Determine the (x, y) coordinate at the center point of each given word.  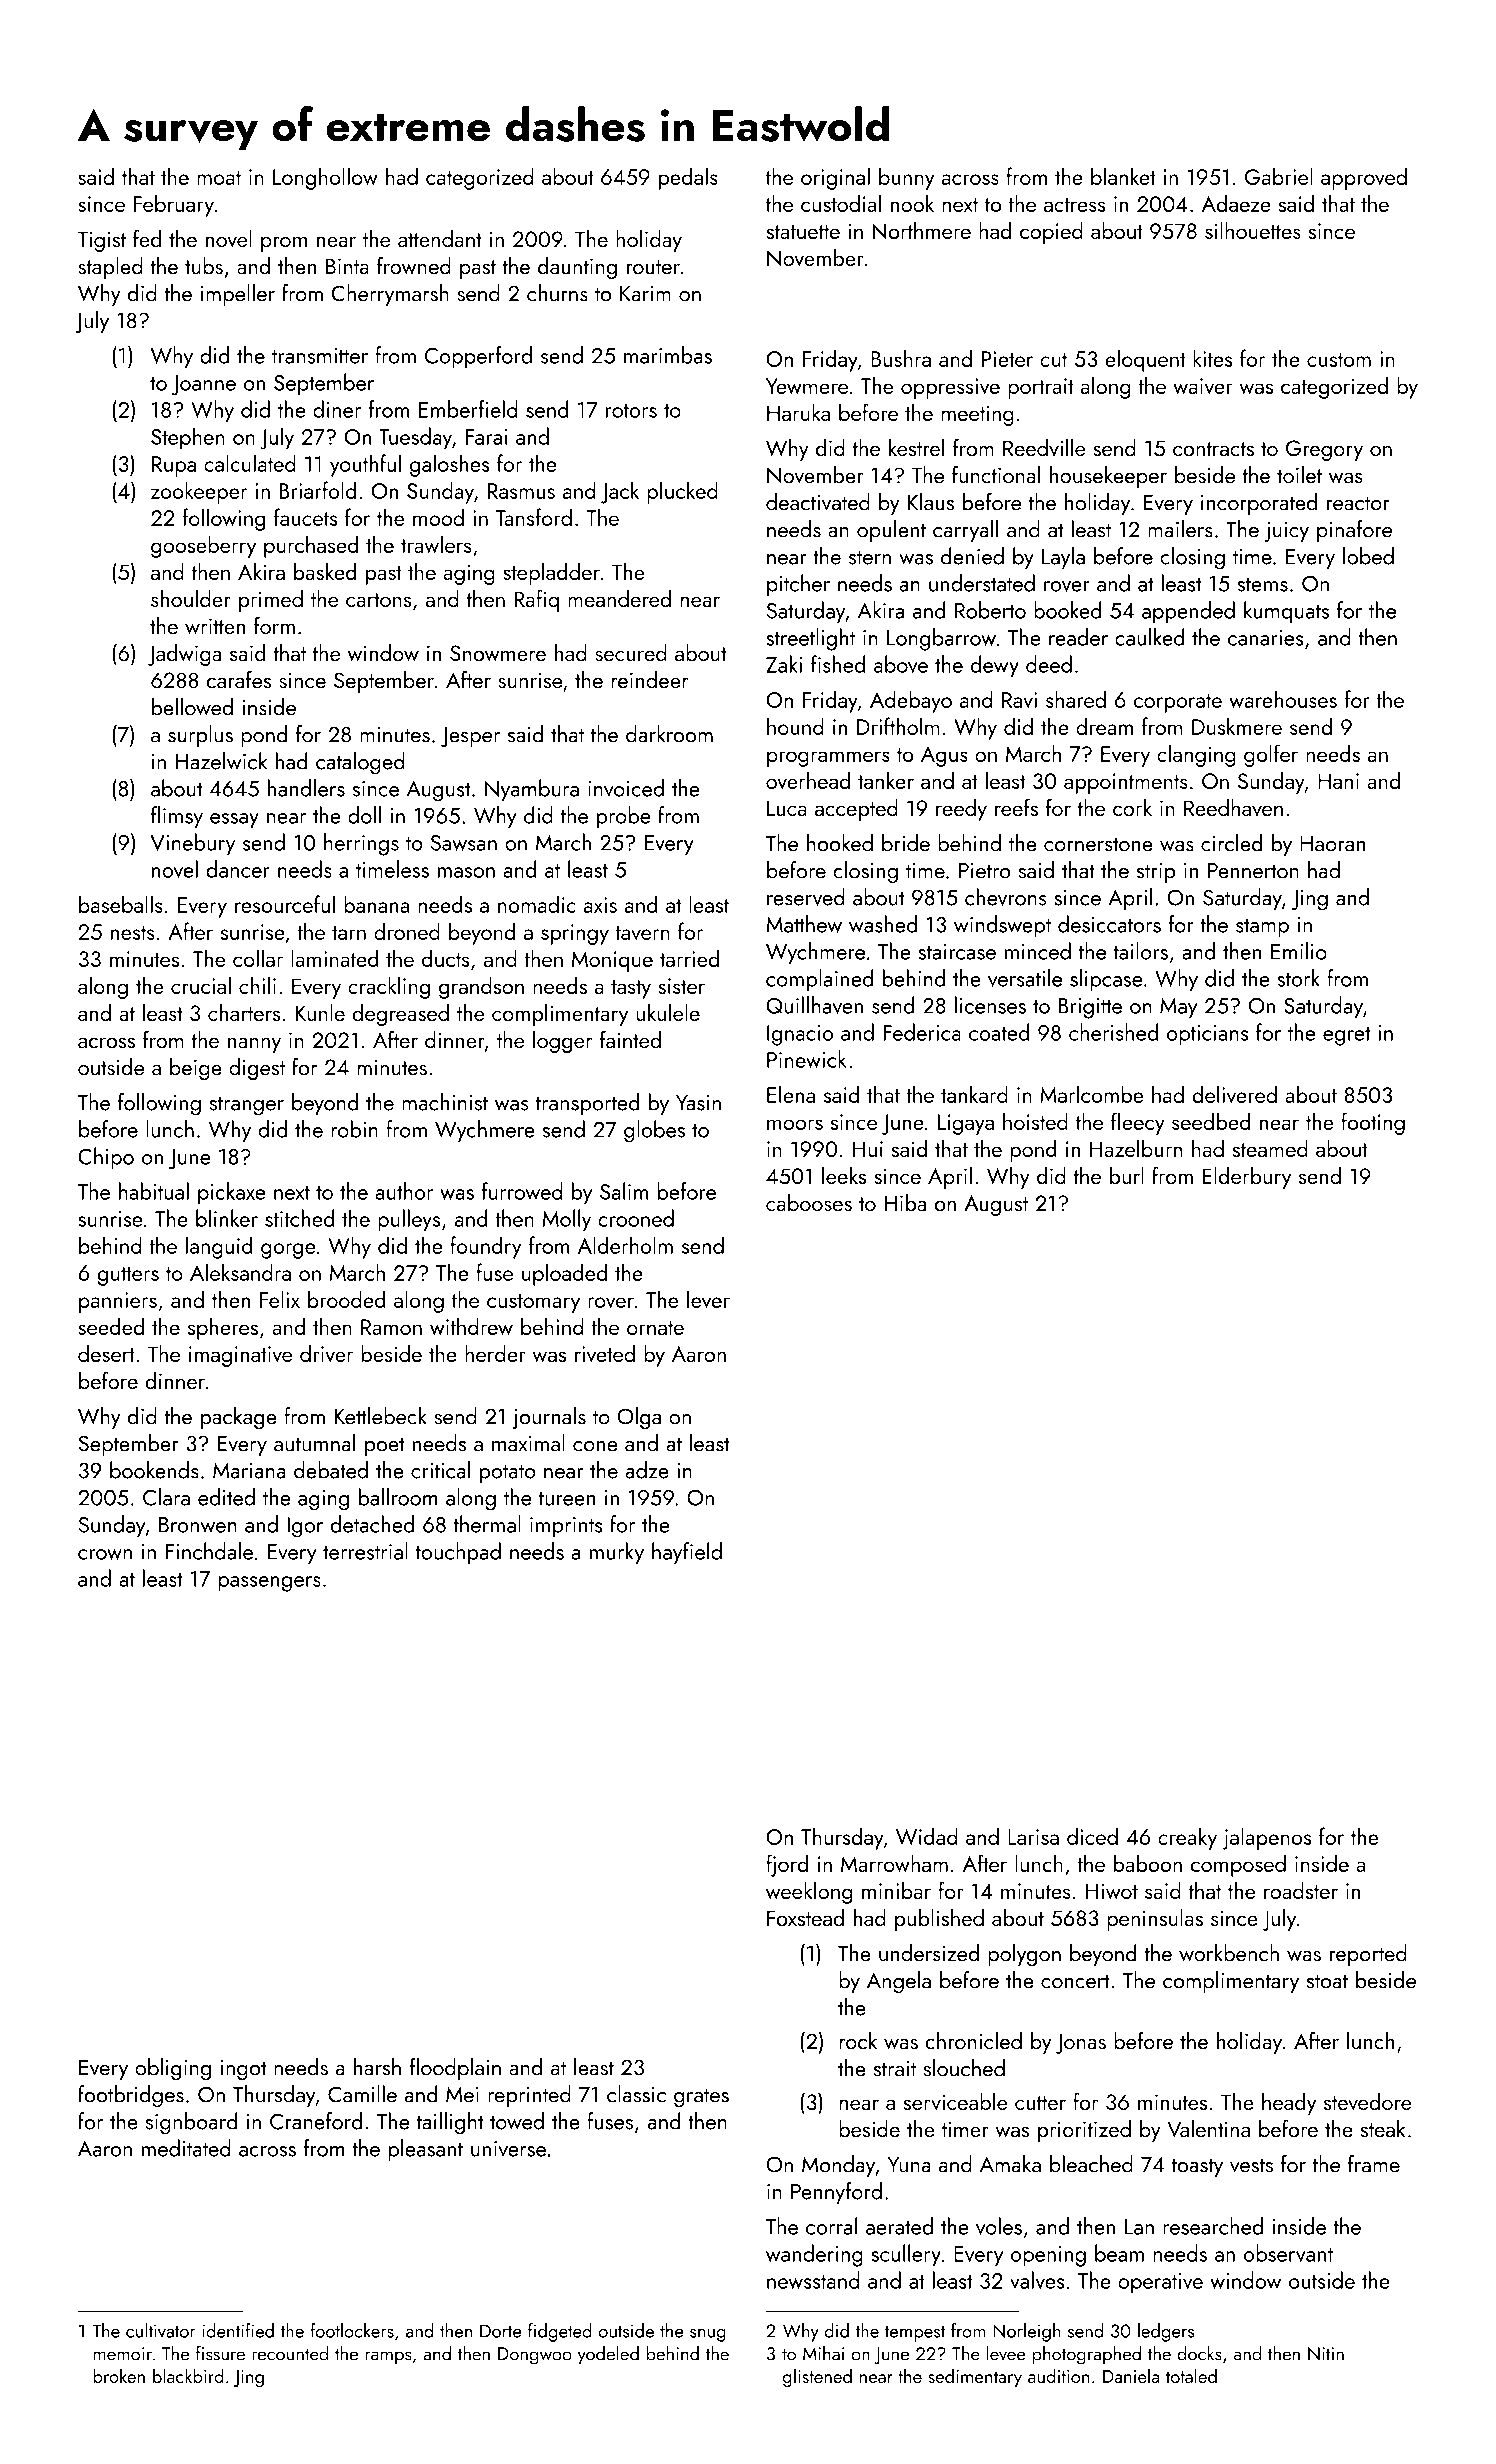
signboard (191, 2123)
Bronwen (198, 1525)
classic (636, 2094)
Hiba (905, 1203)
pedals (688, 178)
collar (258, 958)
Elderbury (1246, 1178)
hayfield (687, 1553)
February (174, 205)
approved (1364, 178)
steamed (1270, 1148)
